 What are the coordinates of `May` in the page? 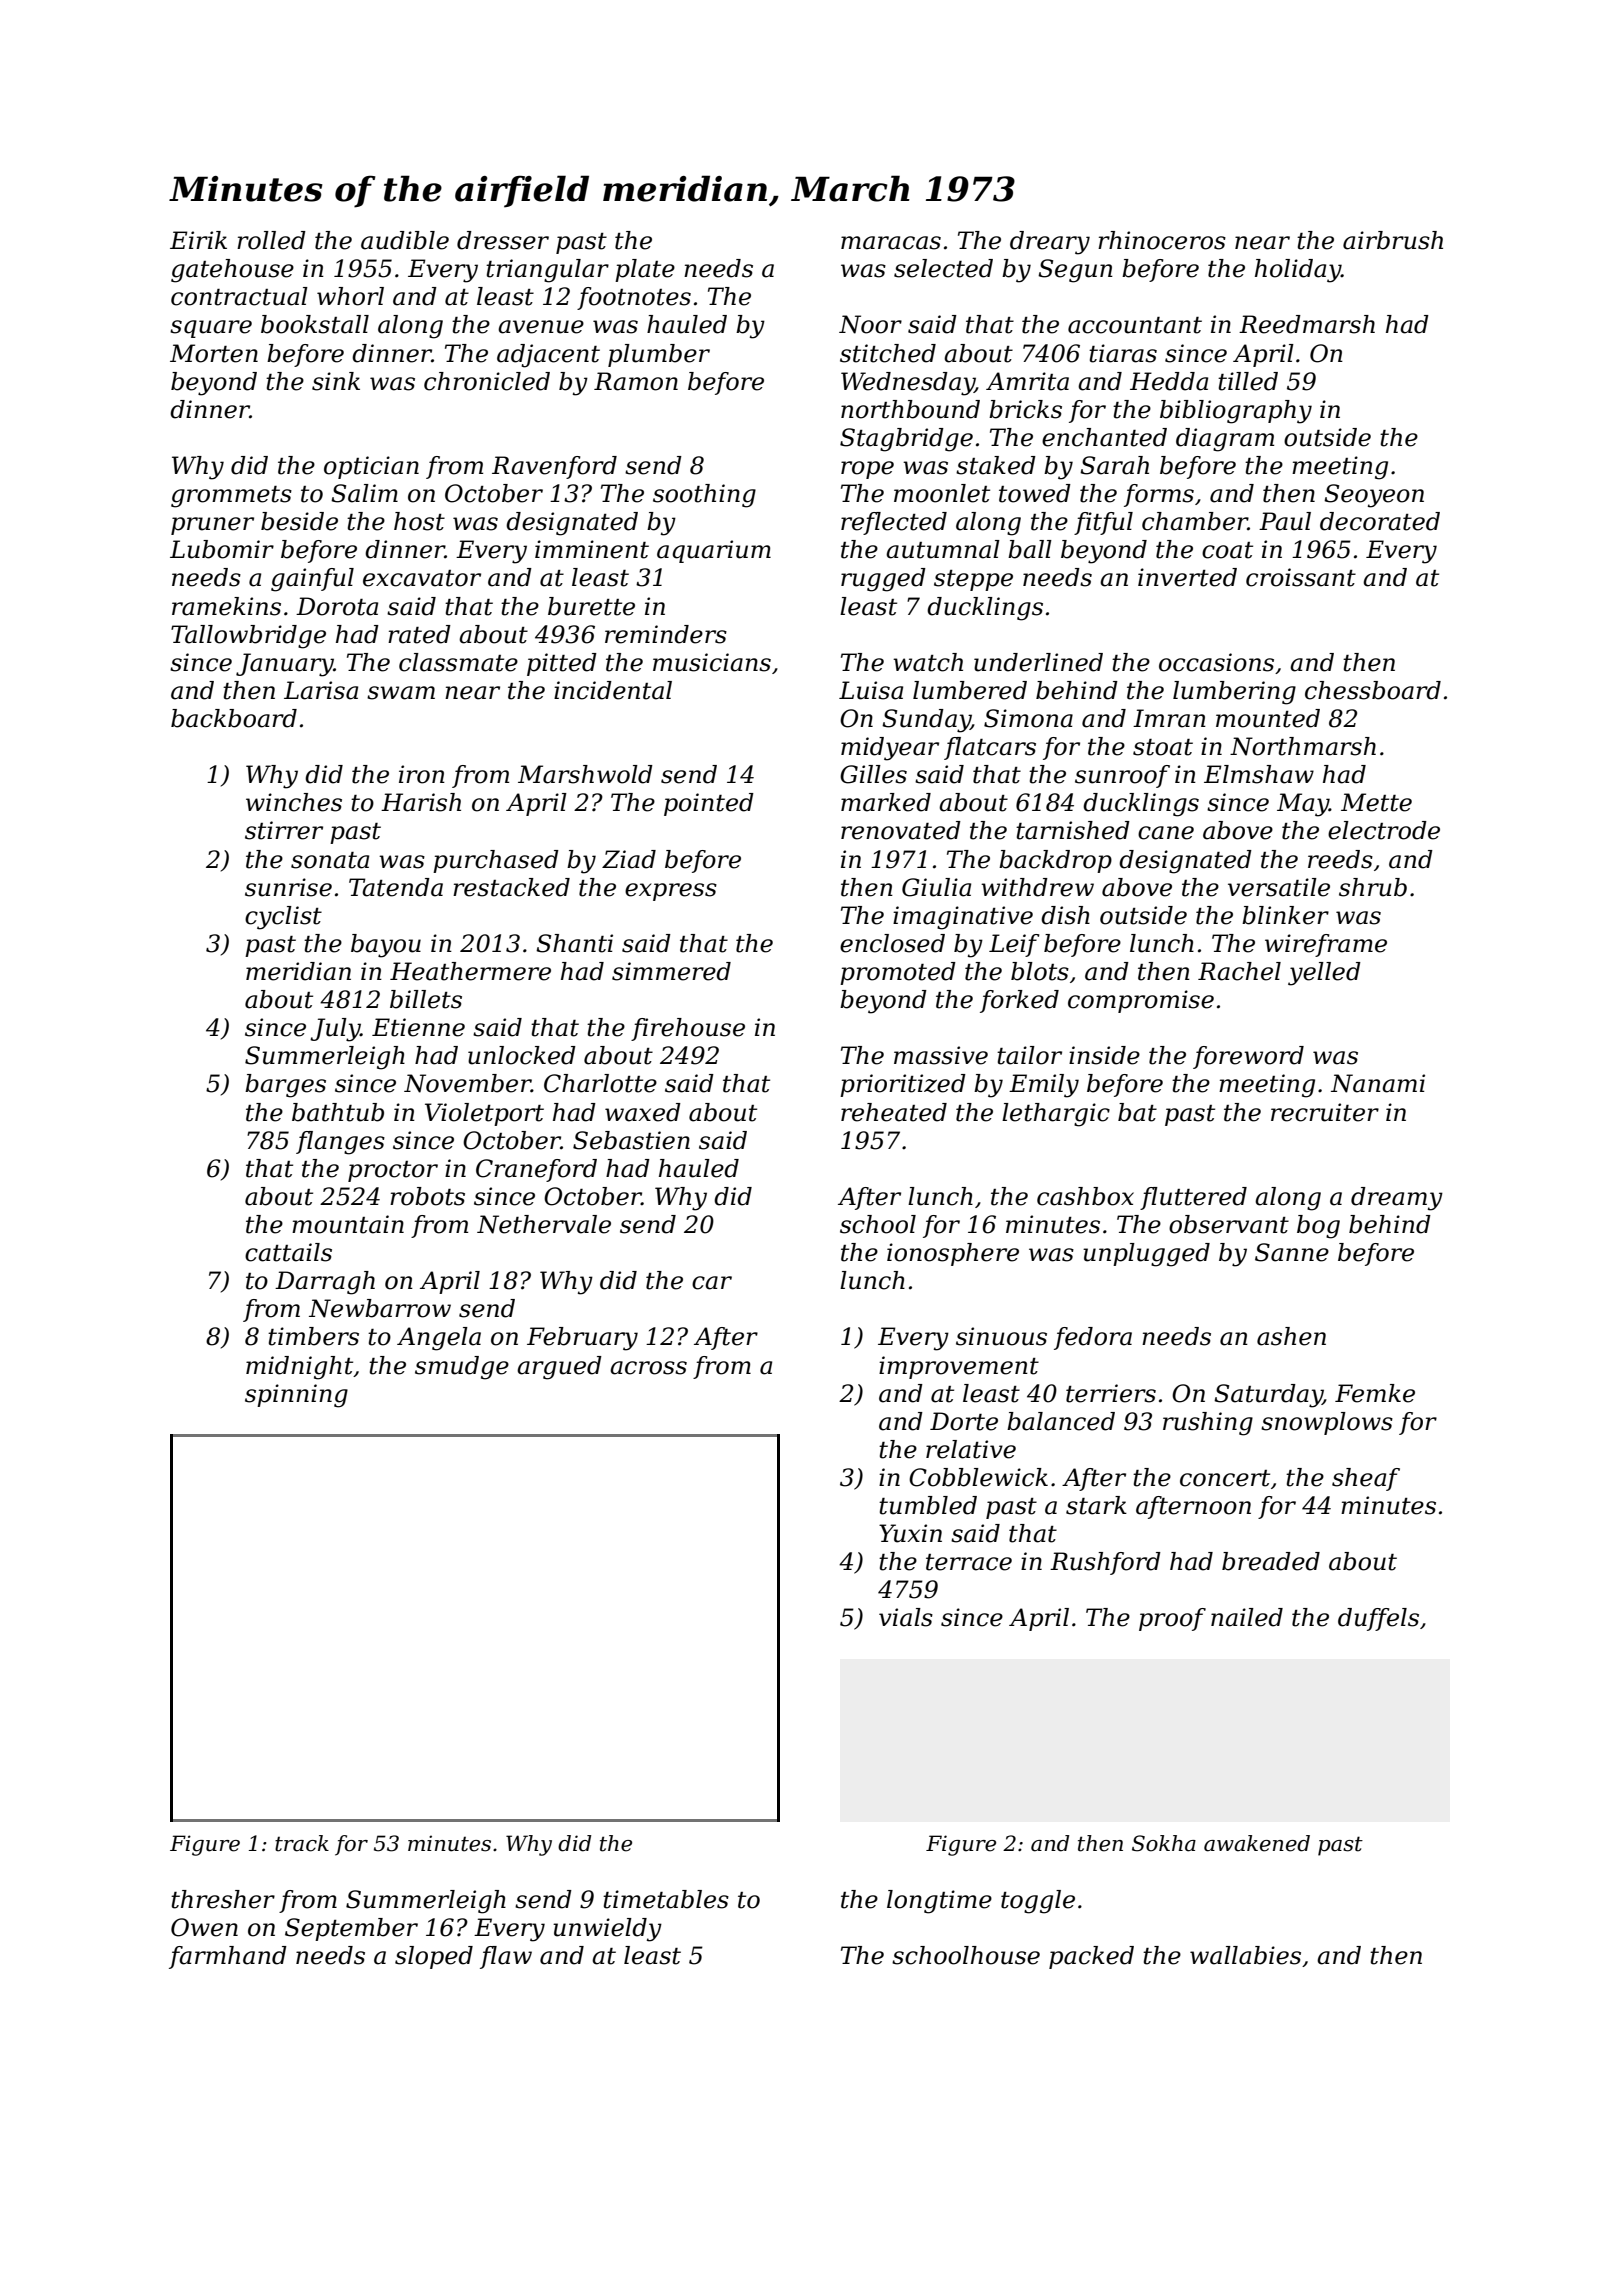 It's located at (1303, 805).
